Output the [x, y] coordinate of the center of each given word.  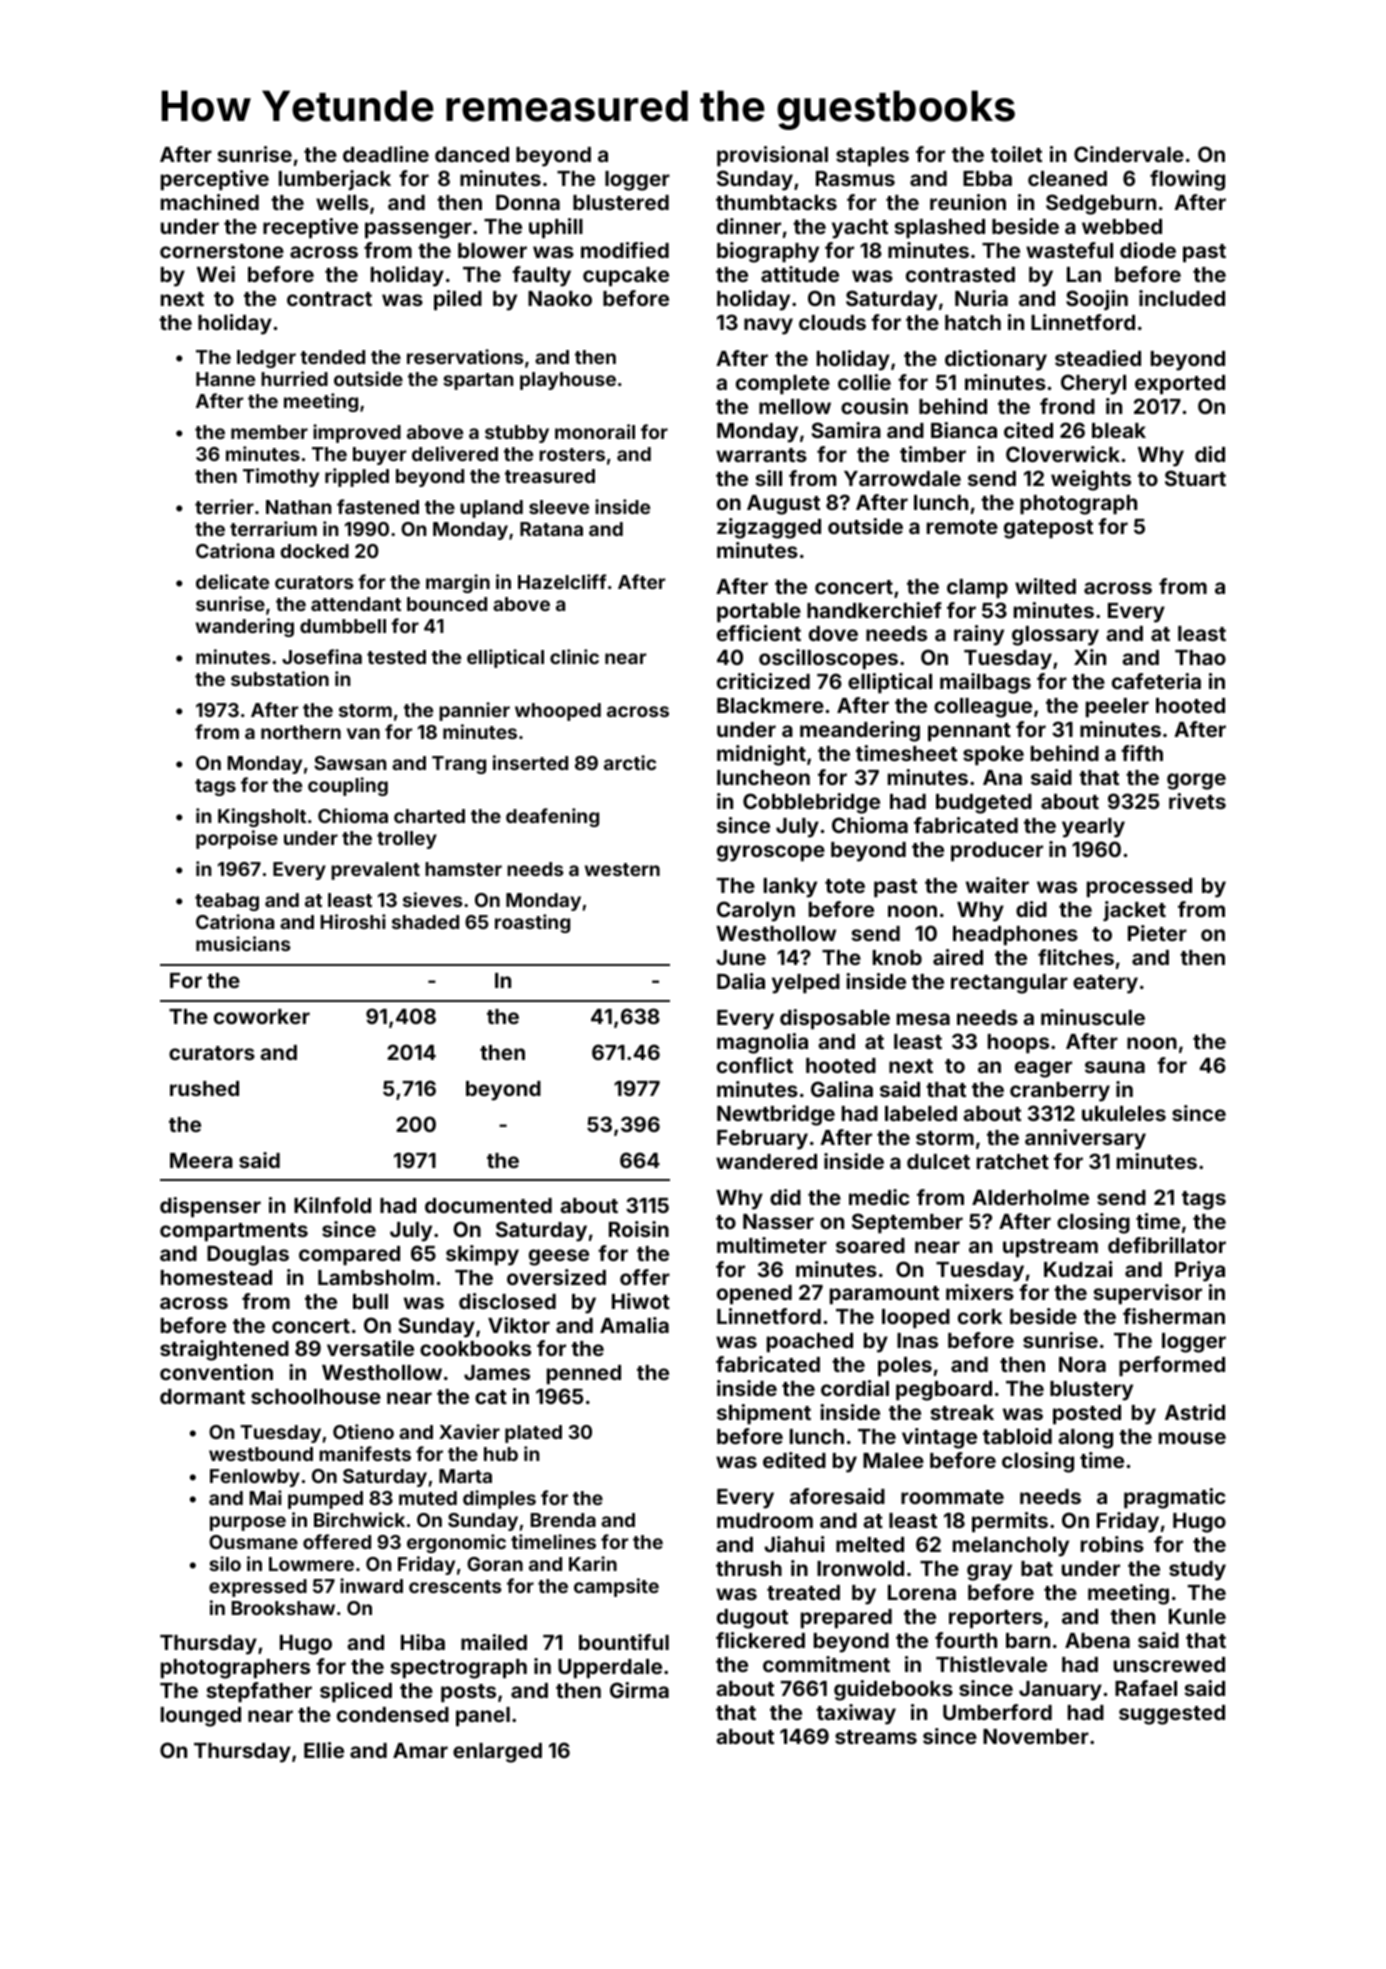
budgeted [984, 804]
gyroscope [771, 853]
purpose [248, 1523]
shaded [425, 922]
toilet [1016, 154]
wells [342, 202]
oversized [556, 1277]
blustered [621, 202]
